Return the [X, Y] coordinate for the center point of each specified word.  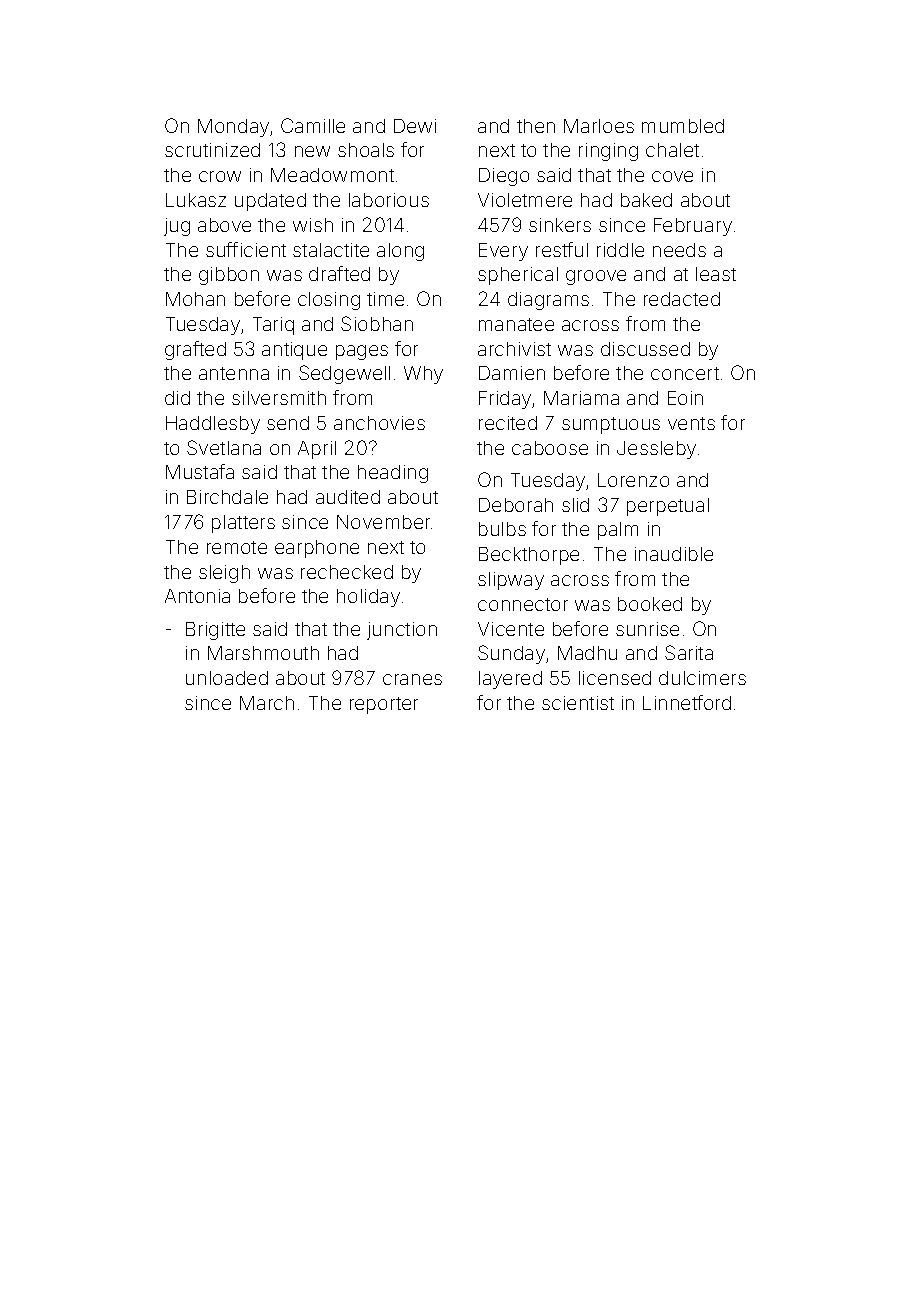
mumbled [683, 126]
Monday [233, 128]
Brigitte [215, 631]
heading [393, 474]
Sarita [689, 652]
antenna [234, 373]
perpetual [668, 507]
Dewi [415, 126]
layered [510, 680]
